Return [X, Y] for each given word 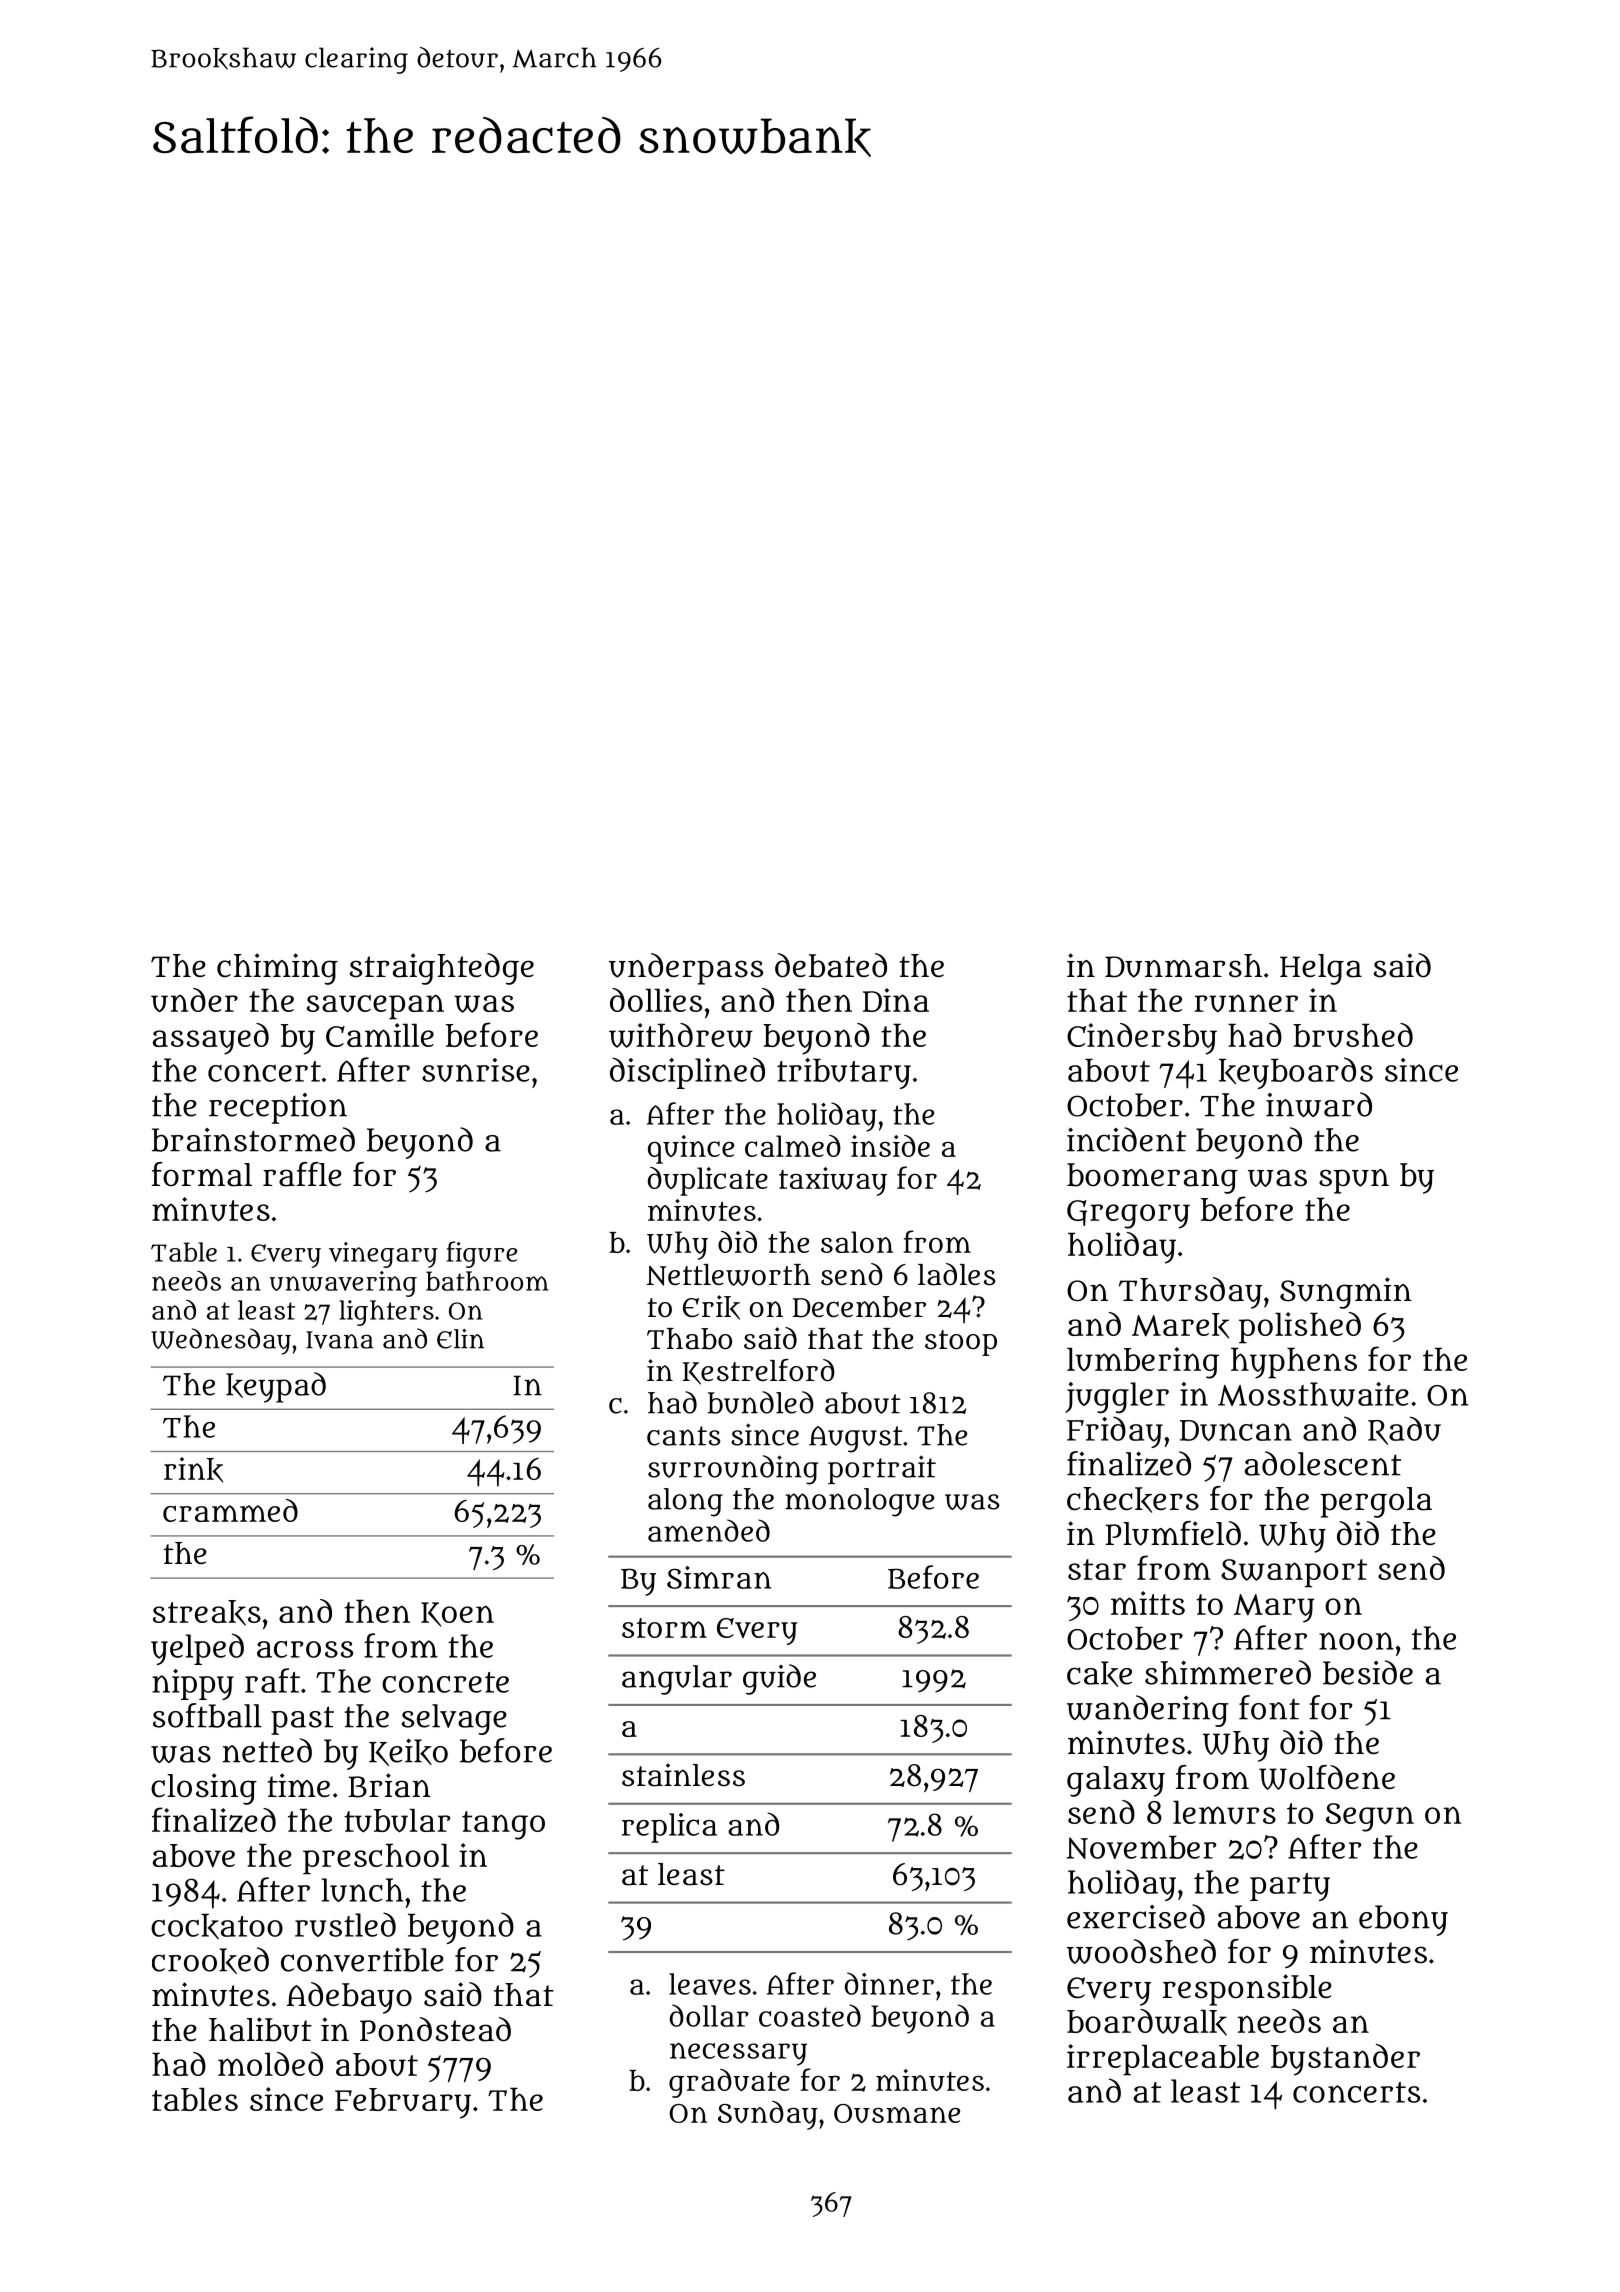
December [859, 1307]
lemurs [1224, 1812]
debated [831, 965]
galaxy [1116, 1781]
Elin [460, 1339]
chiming [277, 969]
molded [270, 2064]
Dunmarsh [1183, 966]
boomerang [1152, 1178]
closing [204, 1789]
